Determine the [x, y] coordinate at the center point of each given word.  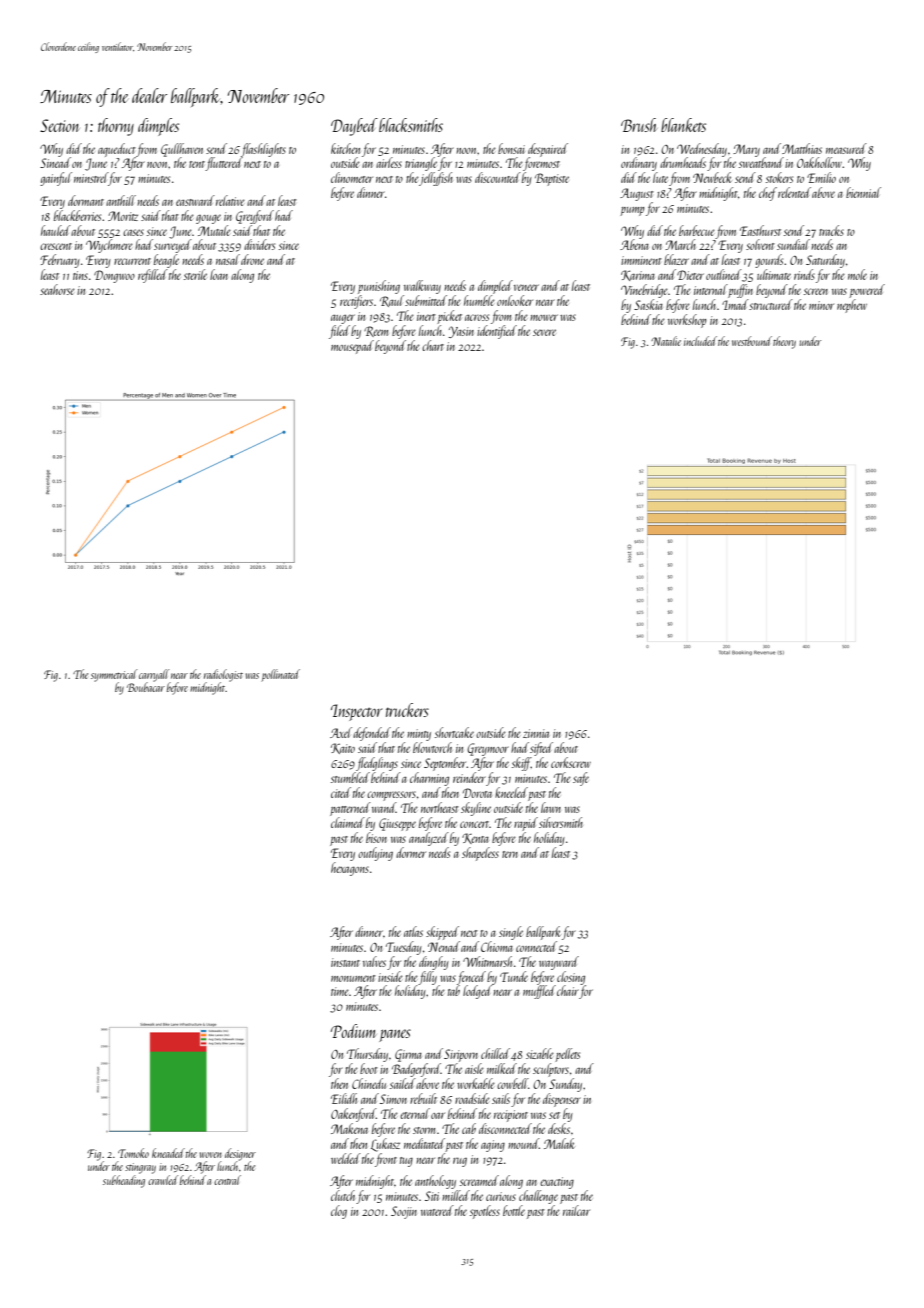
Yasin [461, 332]
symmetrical [114, 675]
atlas [413, 931]
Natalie [666, 341]
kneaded [168, 1153]
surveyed [173, 246]
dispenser [562, 1100]
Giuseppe [397, 824]
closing [571, 978]
